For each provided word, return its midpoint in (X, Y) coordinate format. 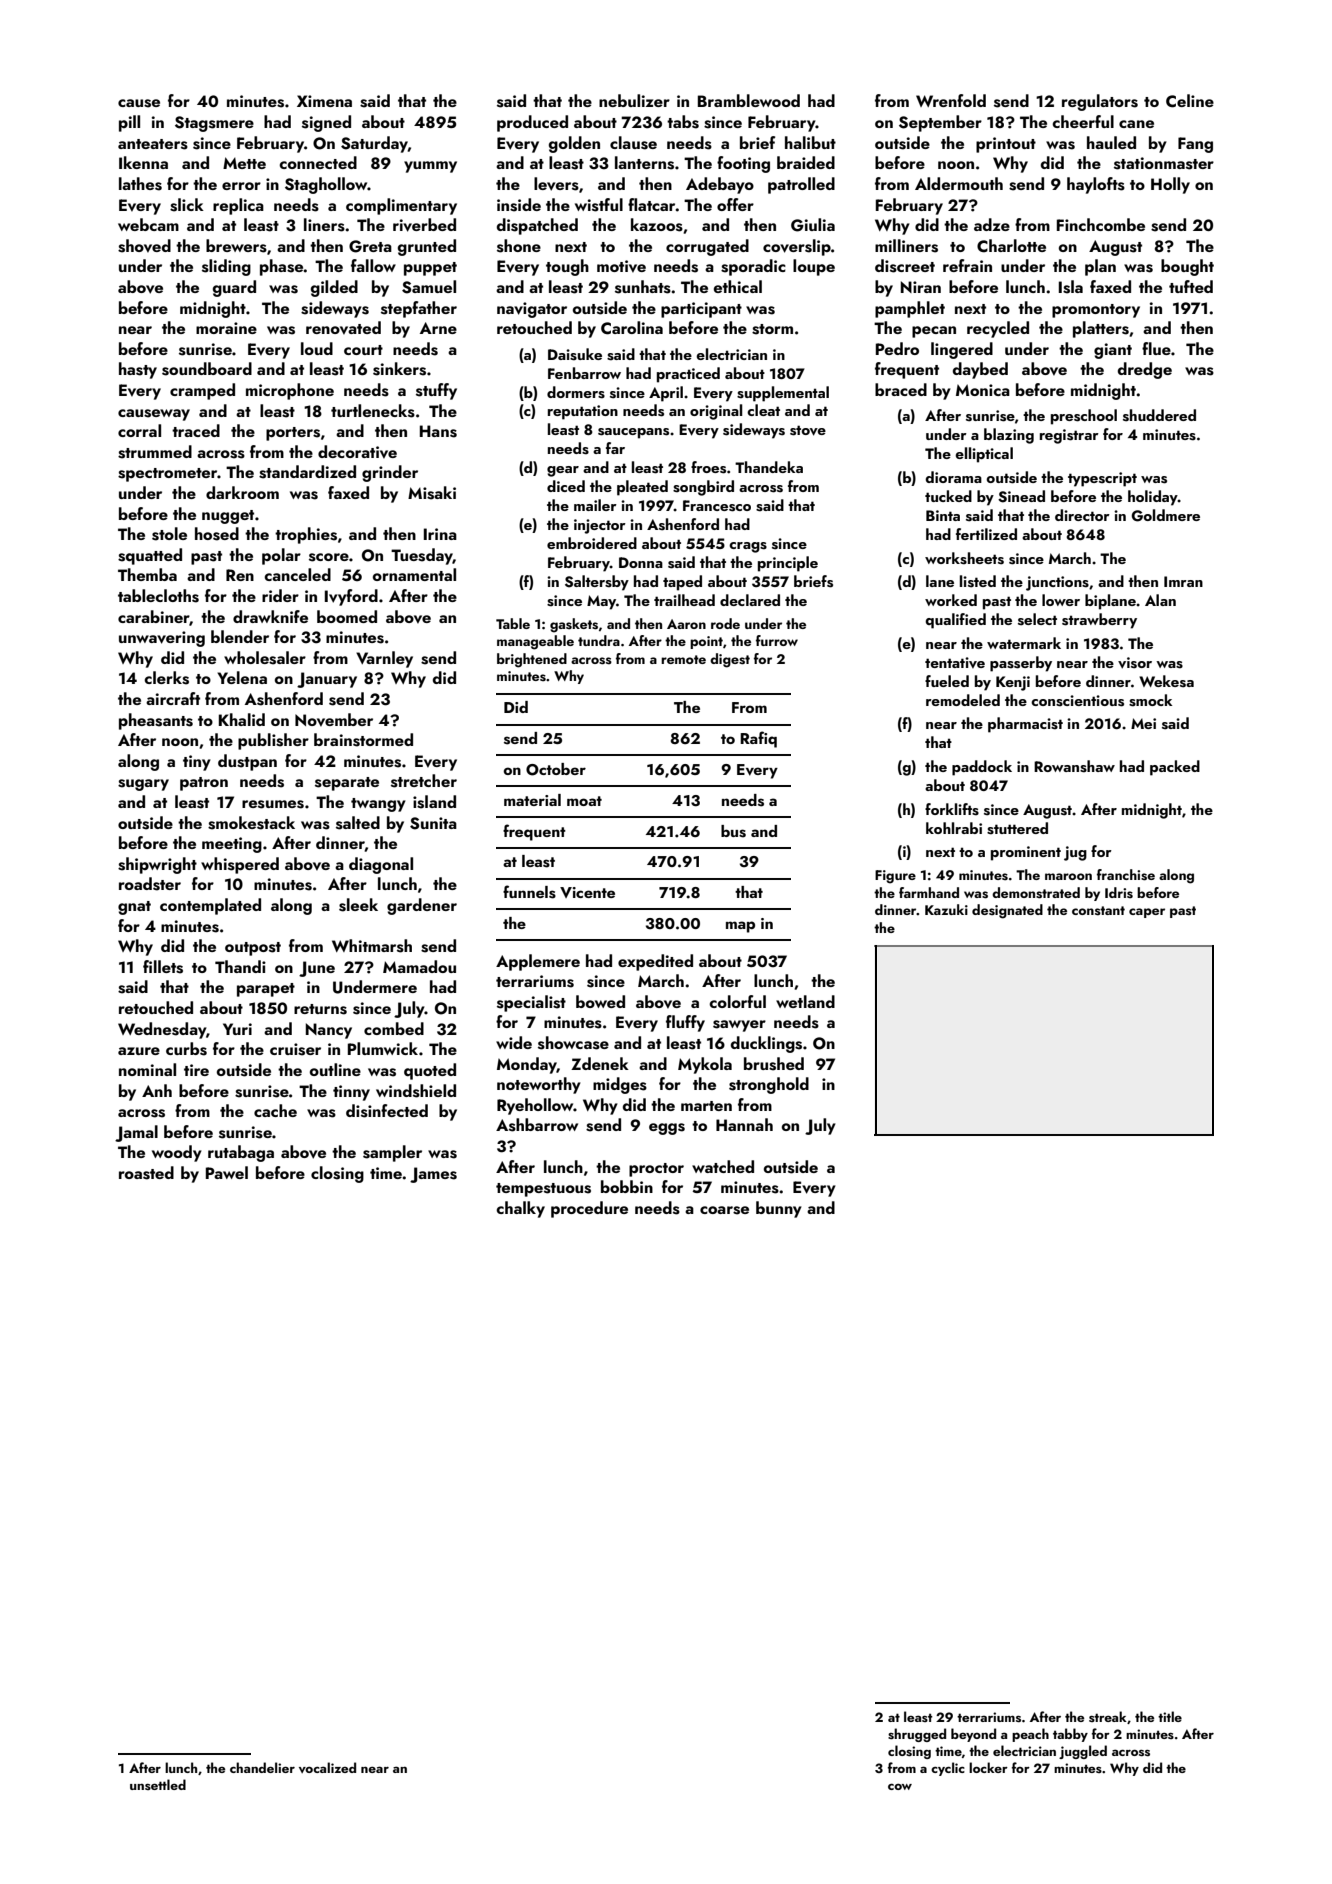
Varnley (384, 659)
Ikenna (143, 162)
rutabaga (241, 1153)
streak (1108, 1716)
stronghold (769, 1085)
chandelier (262, 1767)
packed (1175, 768)
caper (1147, 913)
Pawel (227, 1172)
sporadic (753, 267)
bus (733, 831)
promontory (1096, 311)
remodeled (963, 700)
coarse (724, 1210)
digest (730, 660)
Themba (147, 574)
